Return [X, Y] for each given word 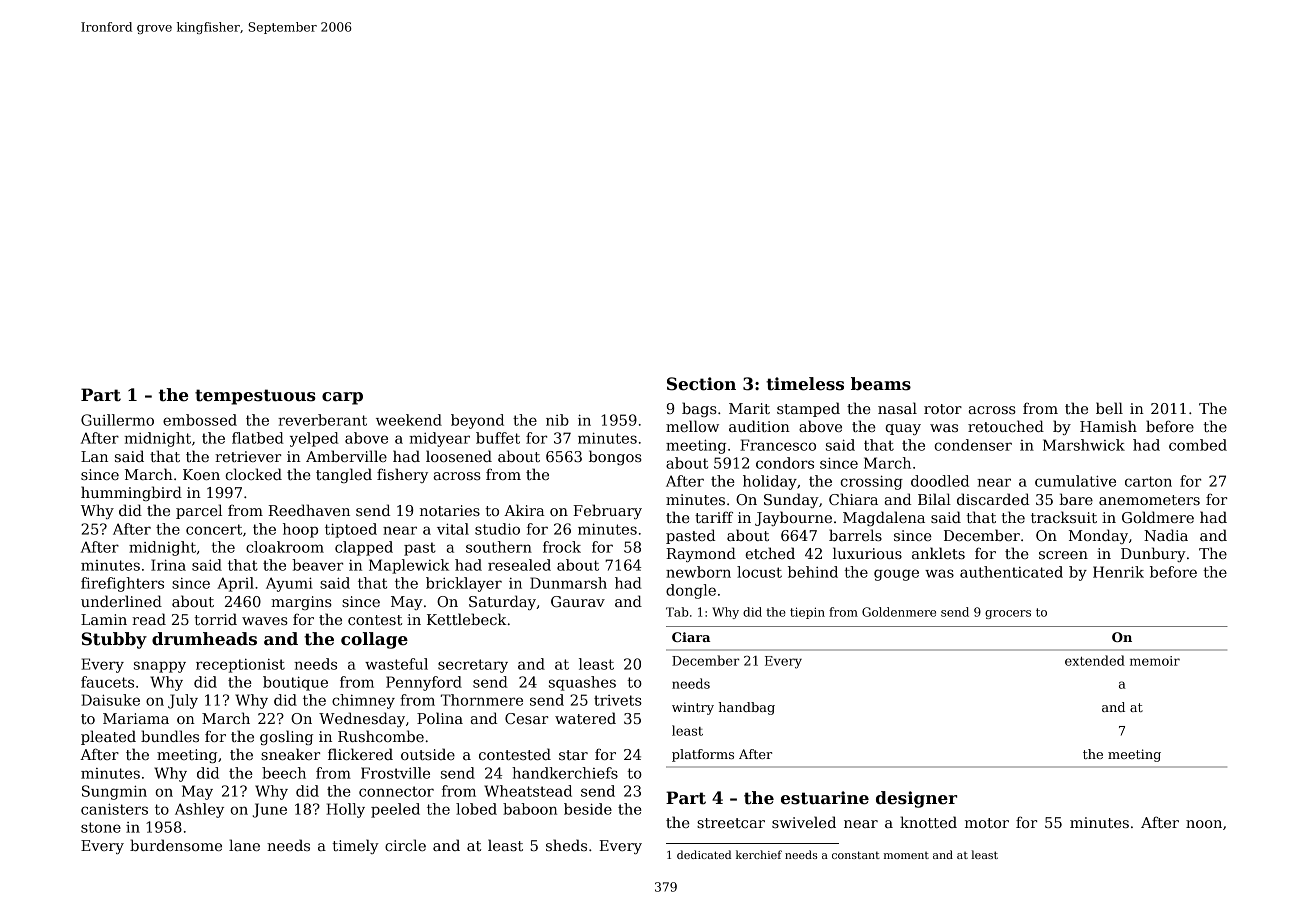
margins [301, 603]
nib [557, 420]
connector [396, 791]
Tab [677, 612]
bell [1109, 408]
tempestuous [255, 397]
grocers [1008, 614]
